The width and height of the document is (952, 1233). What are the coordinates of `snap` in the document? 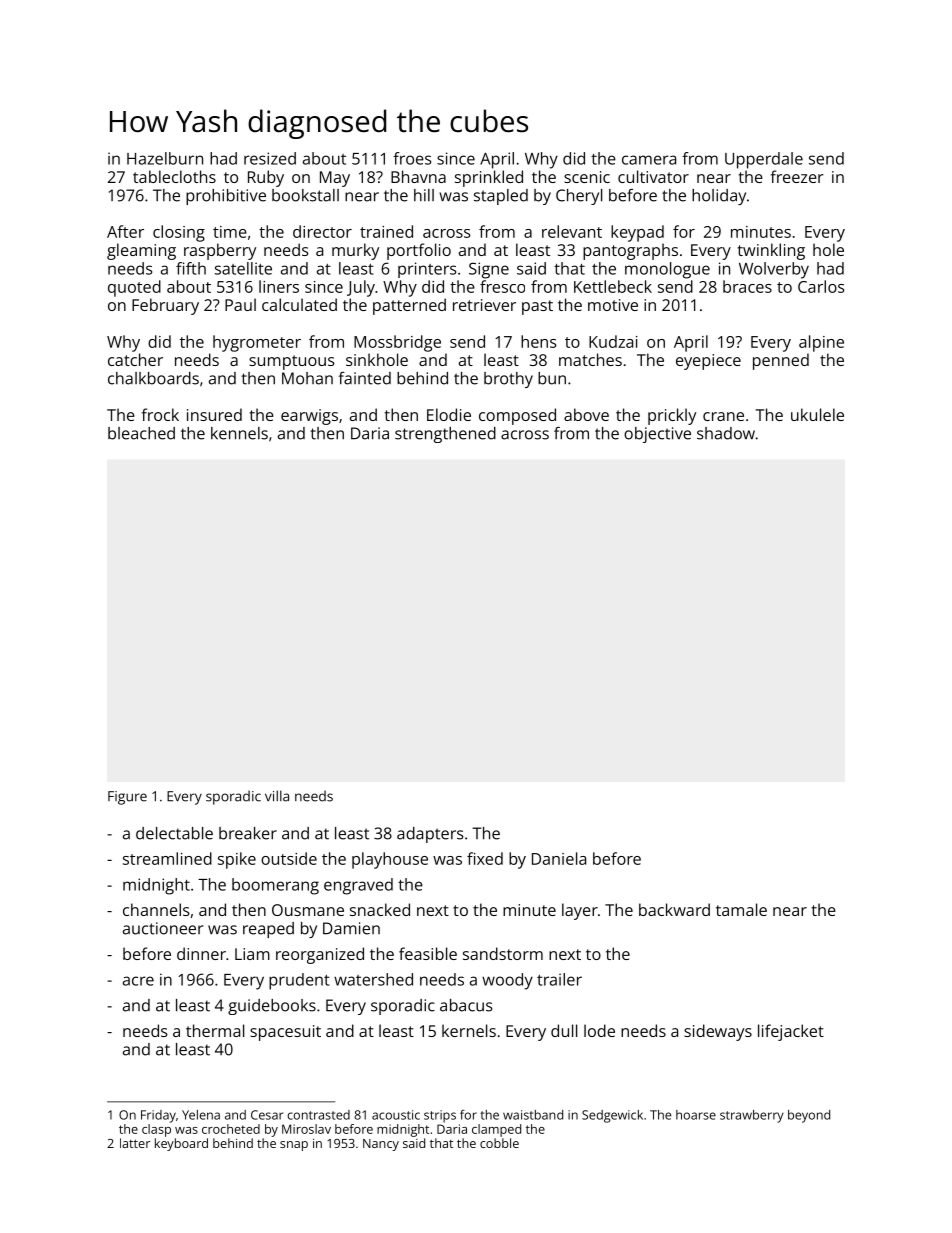 It's located at (294, 1146).
